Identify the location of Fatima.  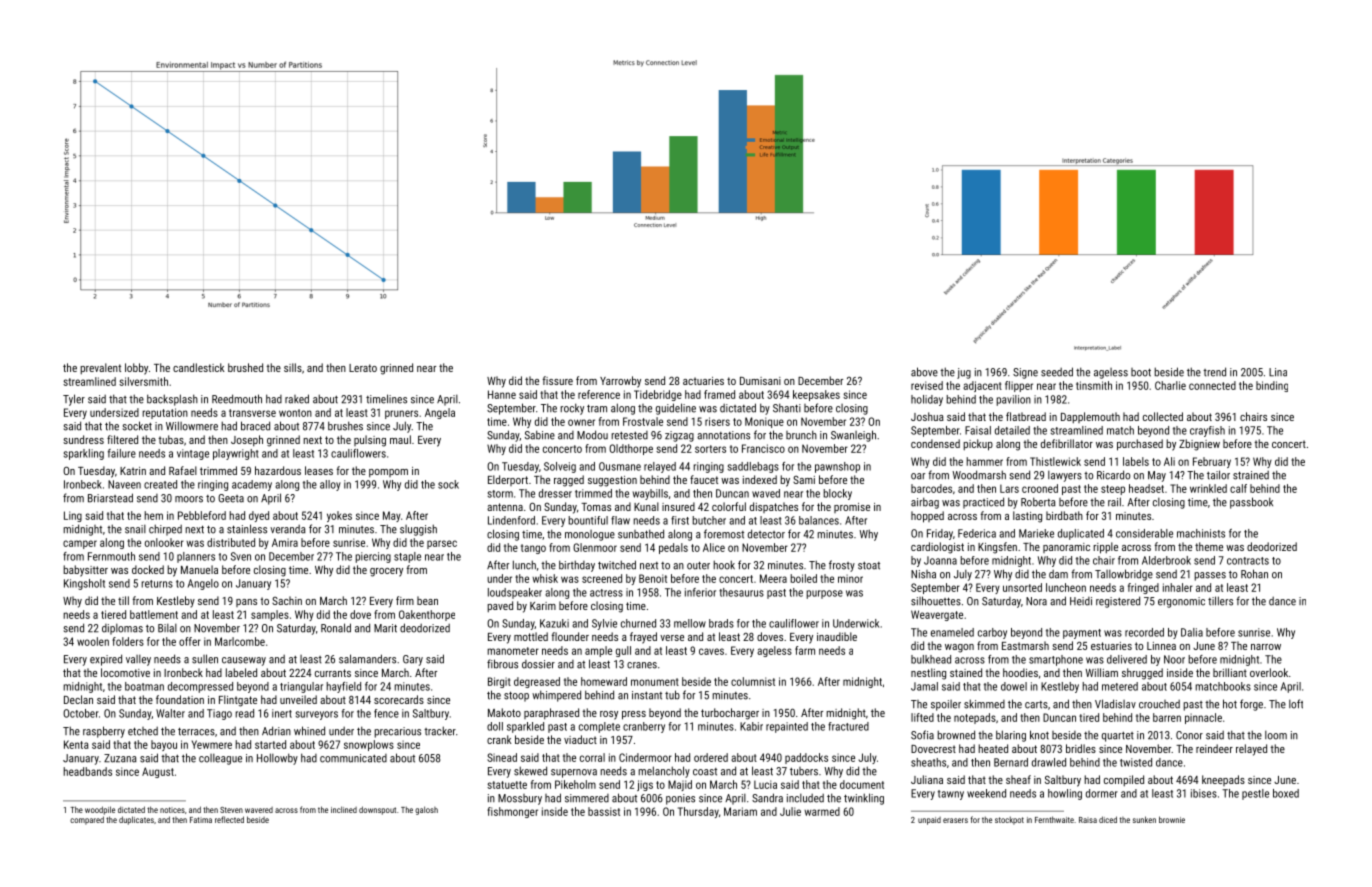
(201, 820).
